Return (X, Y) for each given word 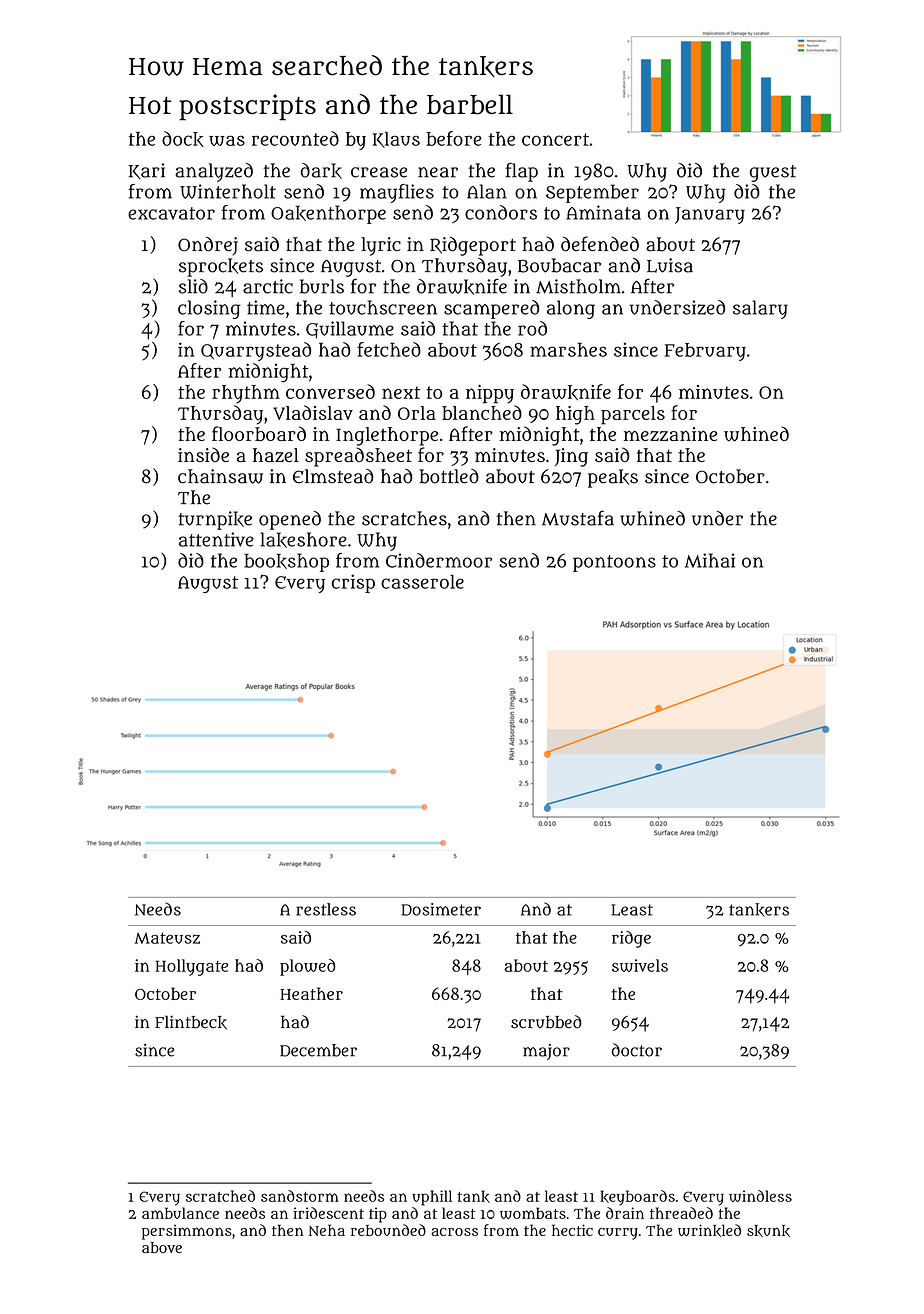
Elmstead (333, 476)
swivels (640, 965)
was (227, 141)
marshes (568, 349)
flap (522, 172)
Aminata (603, 212)
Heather (311, 993)
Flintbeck (191, 1022)
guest (773, 173)
